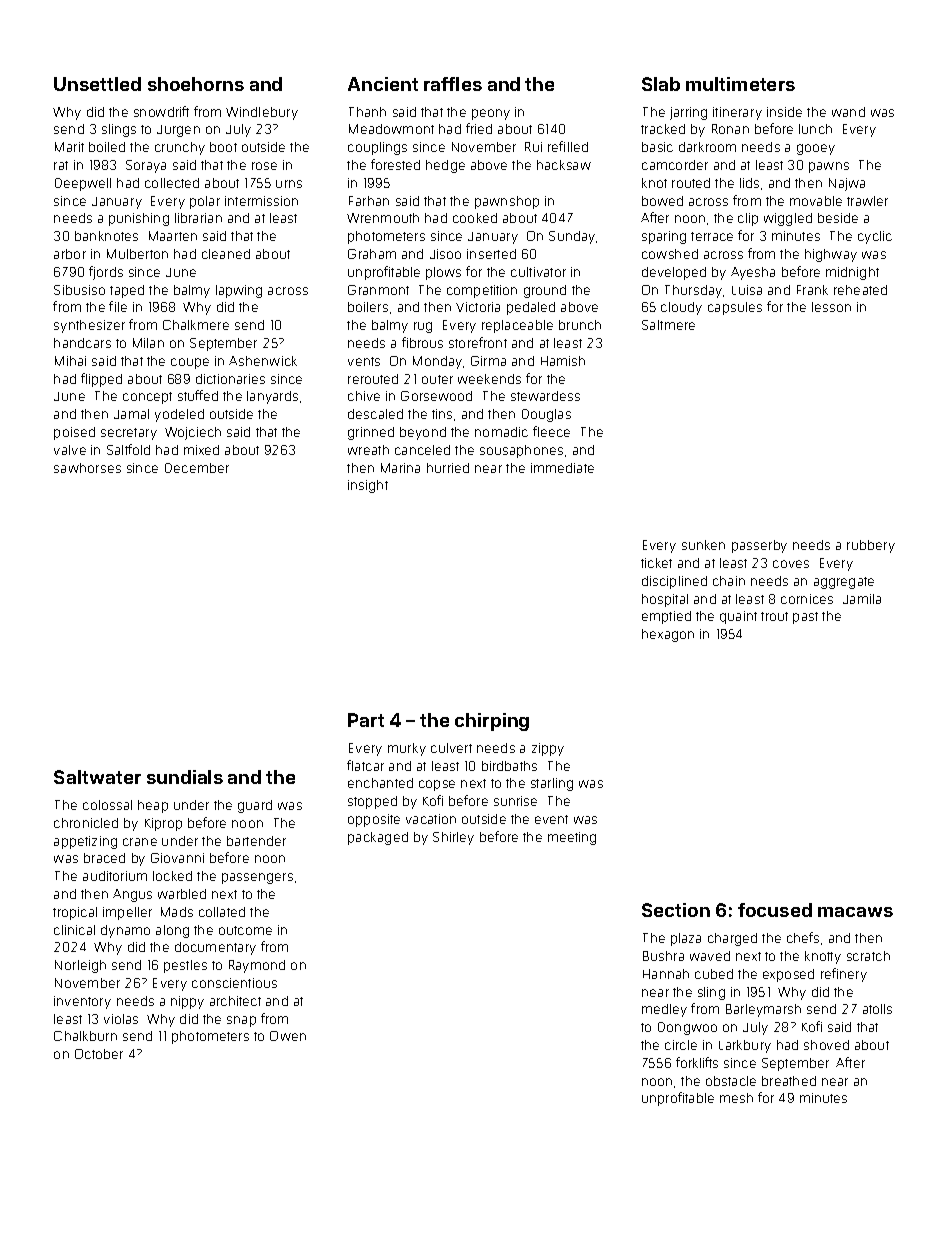 The width and height of the screenshot is (952, 1233). What do you see at coordinates (97, 777) in the screenshot?
I see `Saltwater` at bounding box center [97, 777].
